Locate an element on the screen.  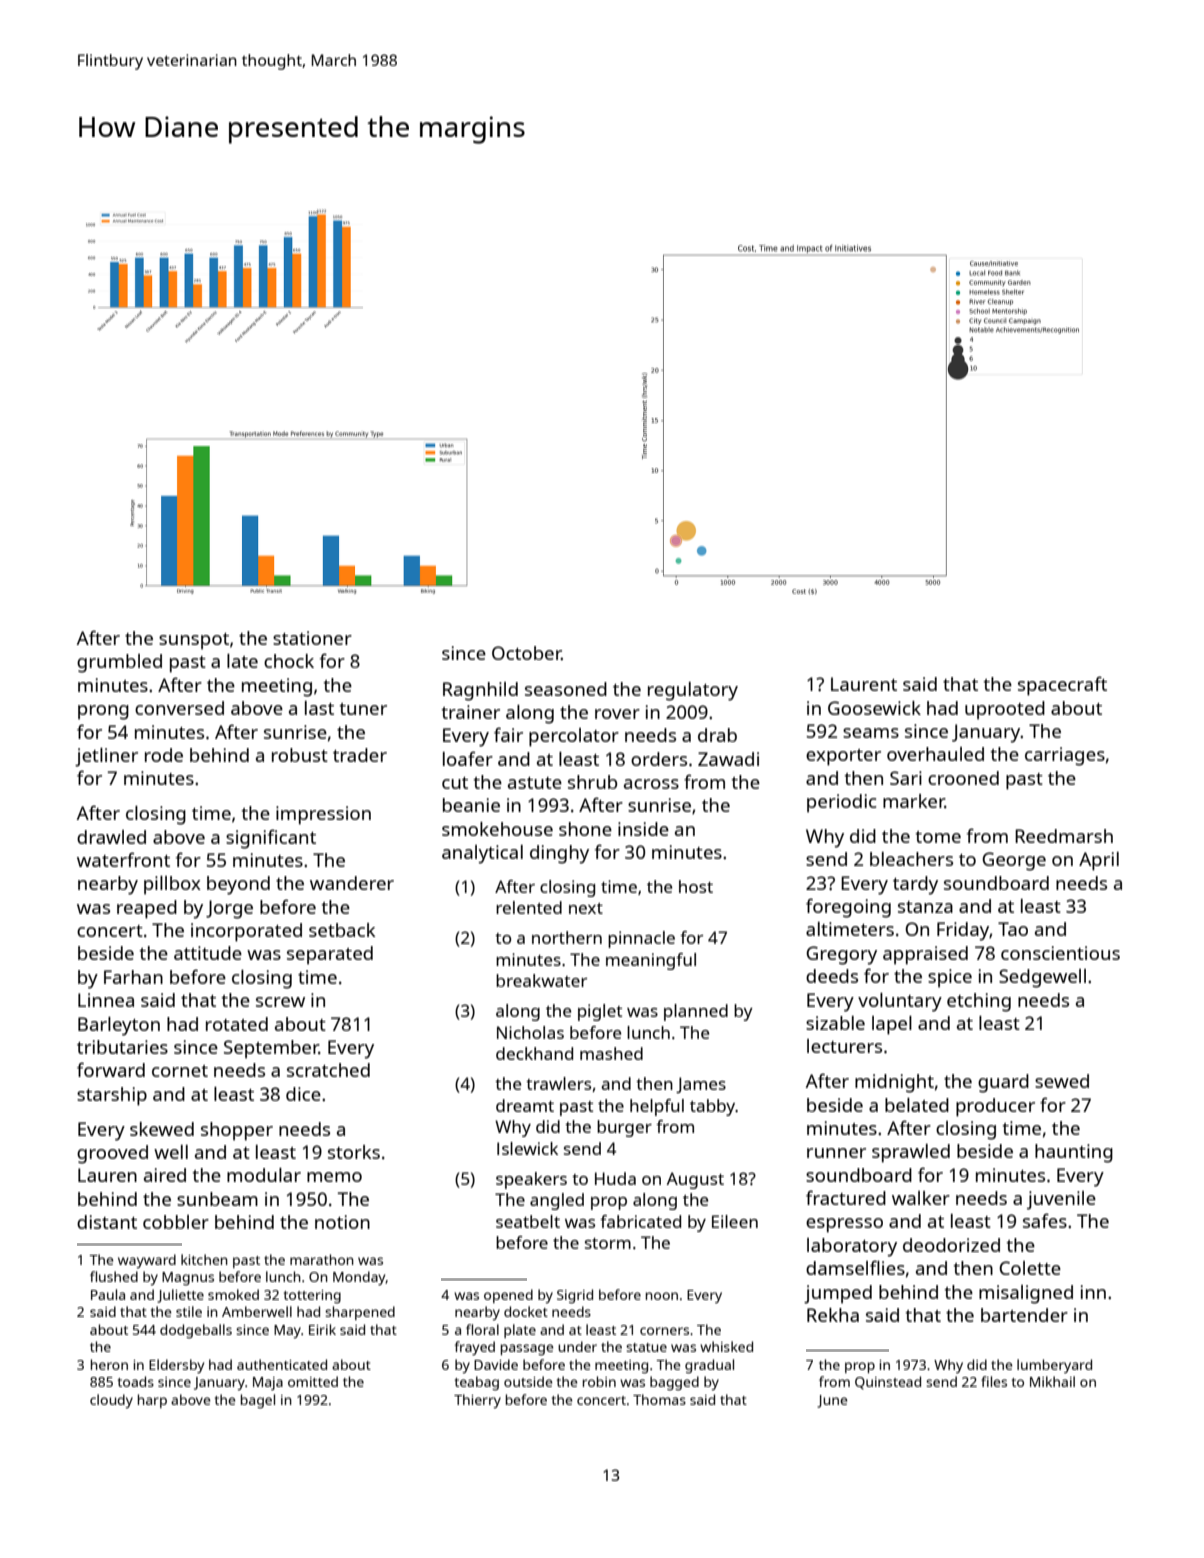
sunspot is located at coordinates (194, 641).
